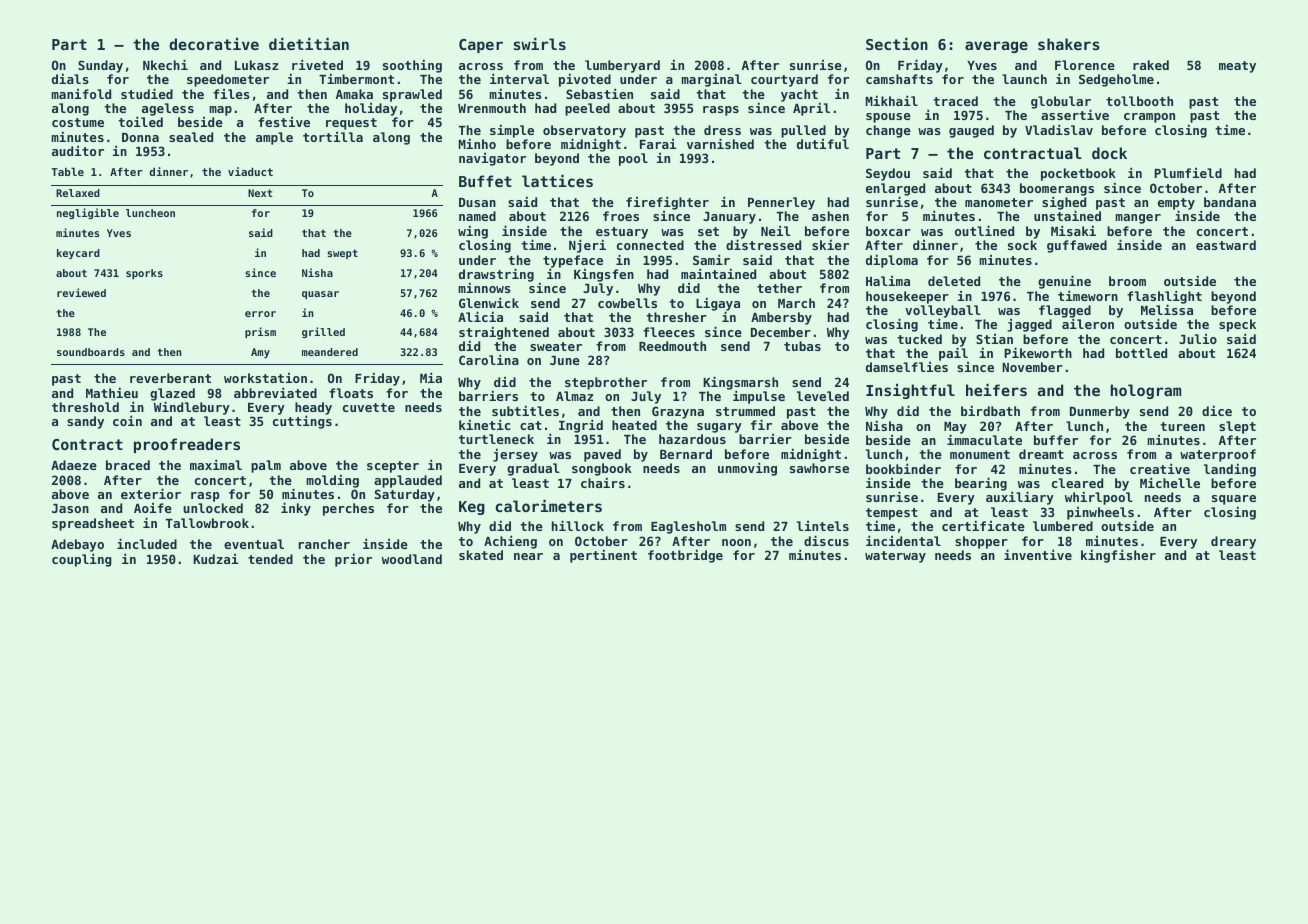  Describe the element at coordinates (892, 261) in the screenshot. I see `diploma` at that location.
